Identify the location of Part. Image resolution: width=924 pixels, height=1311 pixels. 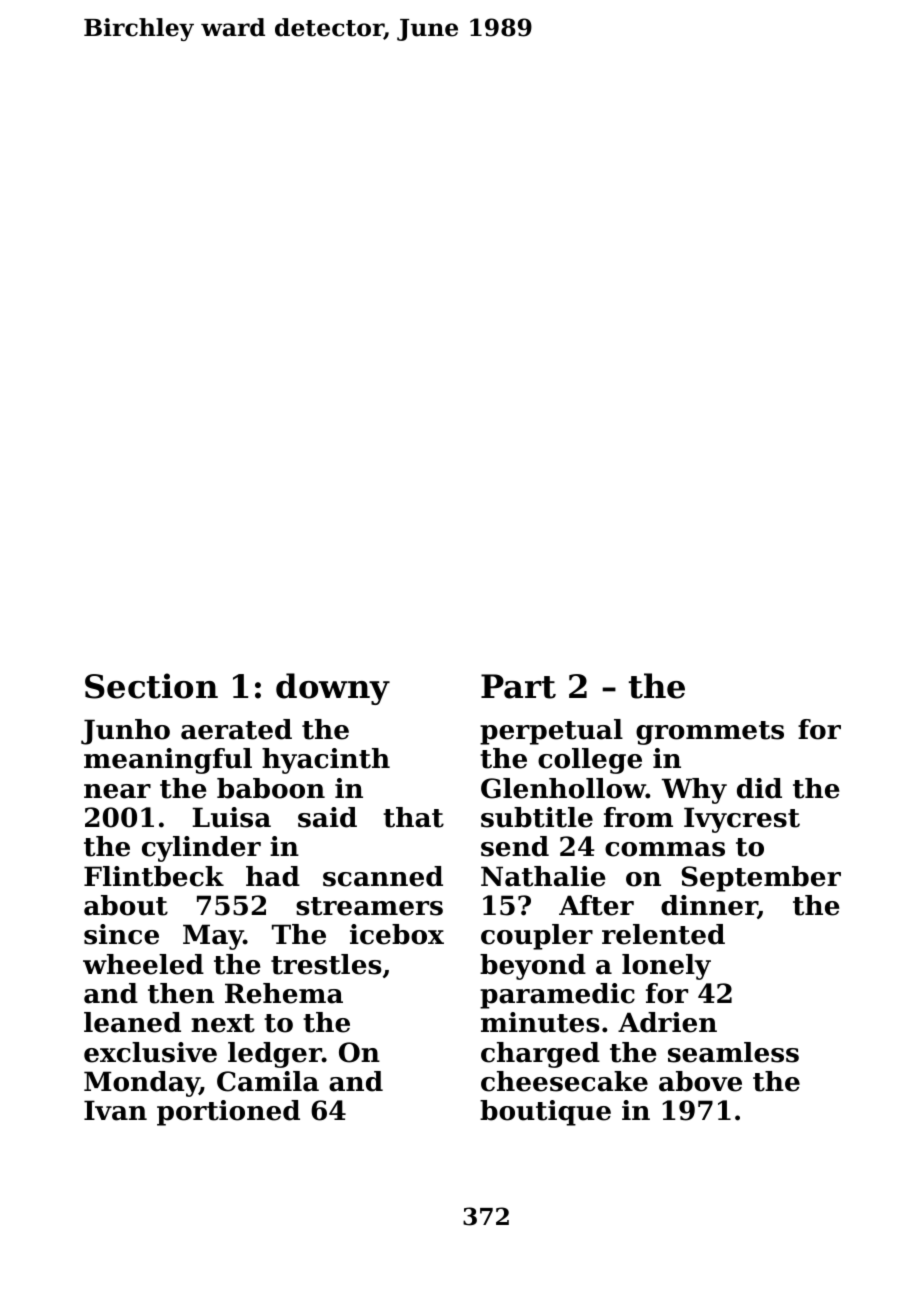
(518, 686).
